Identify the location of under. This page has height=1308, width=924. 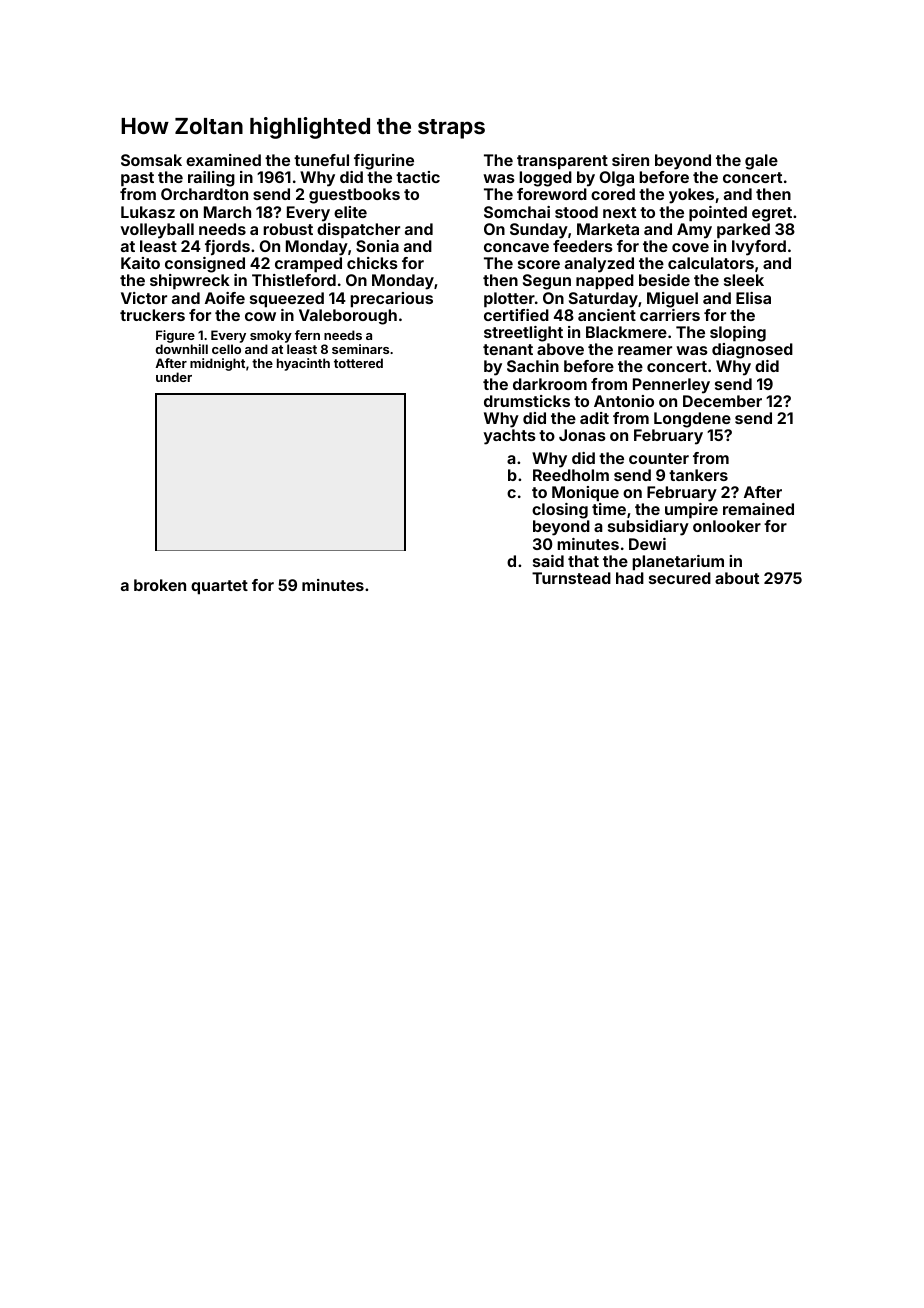
(174, 377).
